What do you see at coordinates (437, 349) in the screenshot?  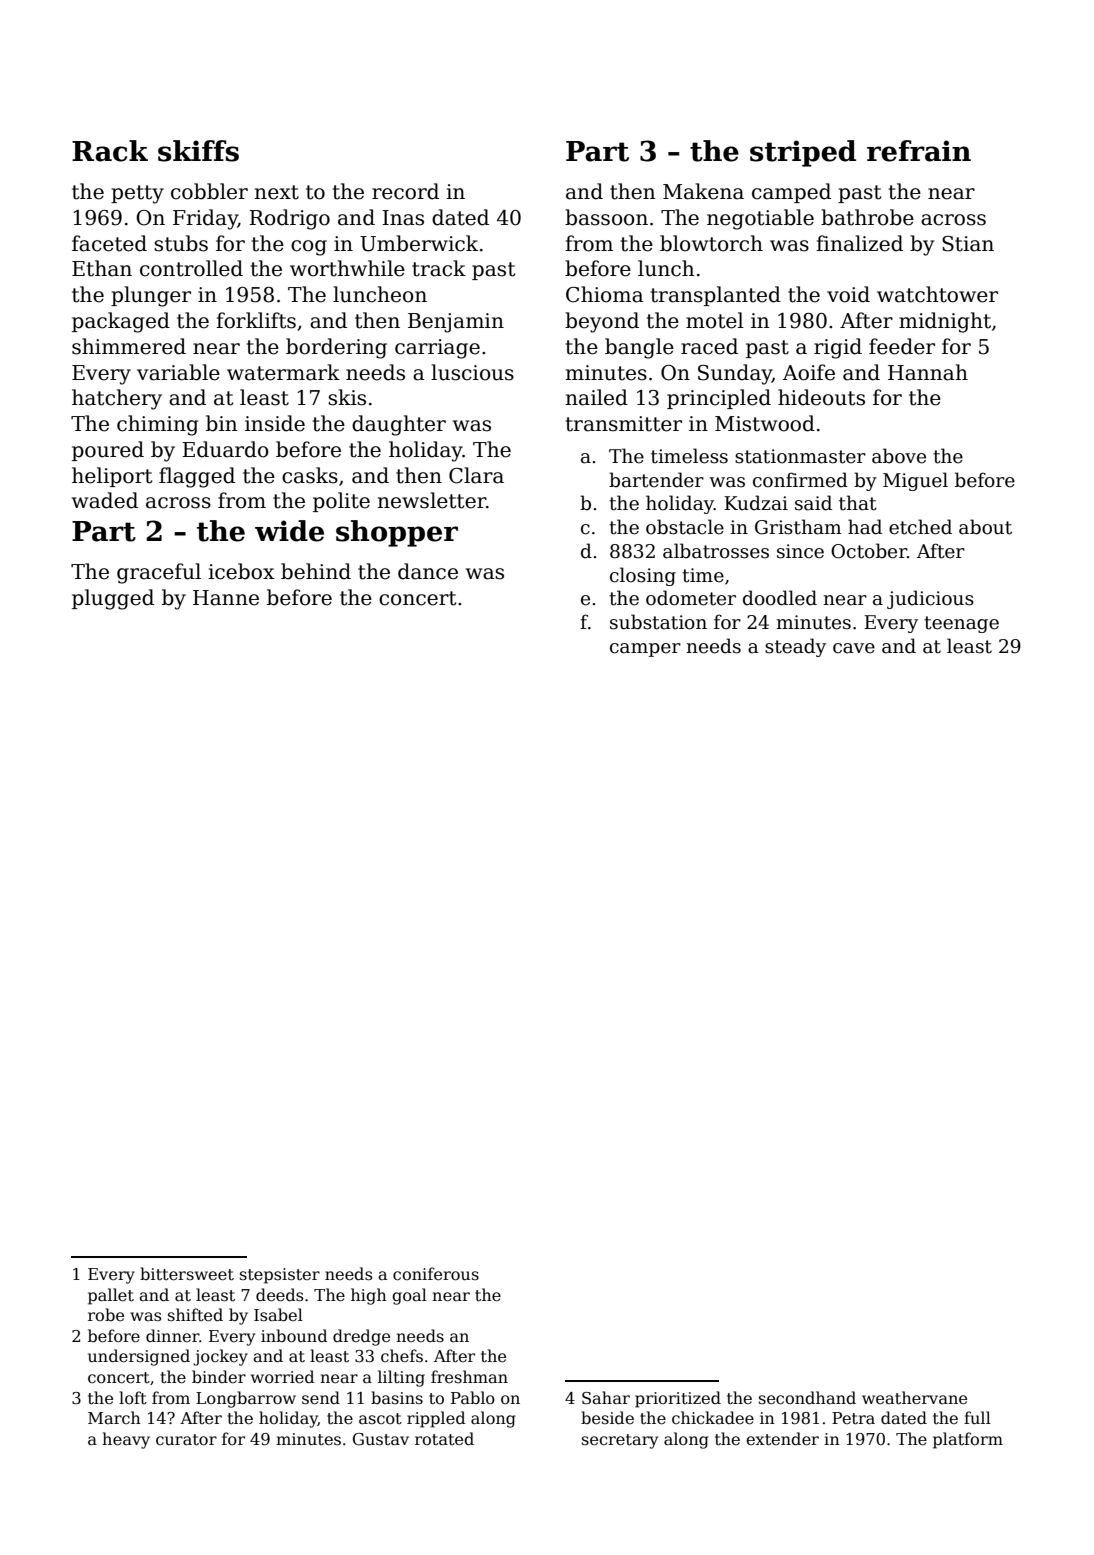 I see `carriage` at bounding box center [437, 349].
